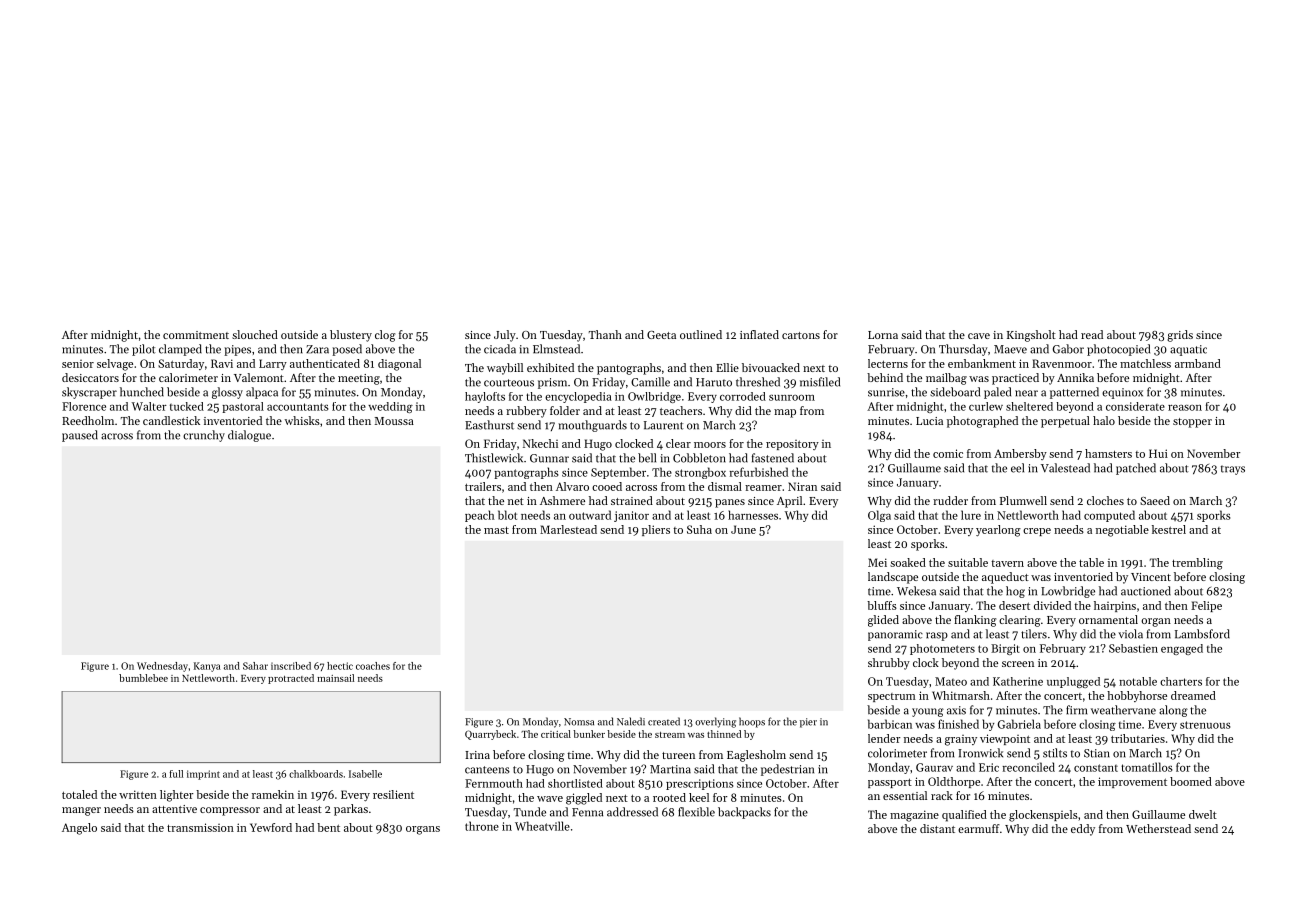 The height and width of the page is (924, 1308). I want to click on clog, so click(385, 336).
